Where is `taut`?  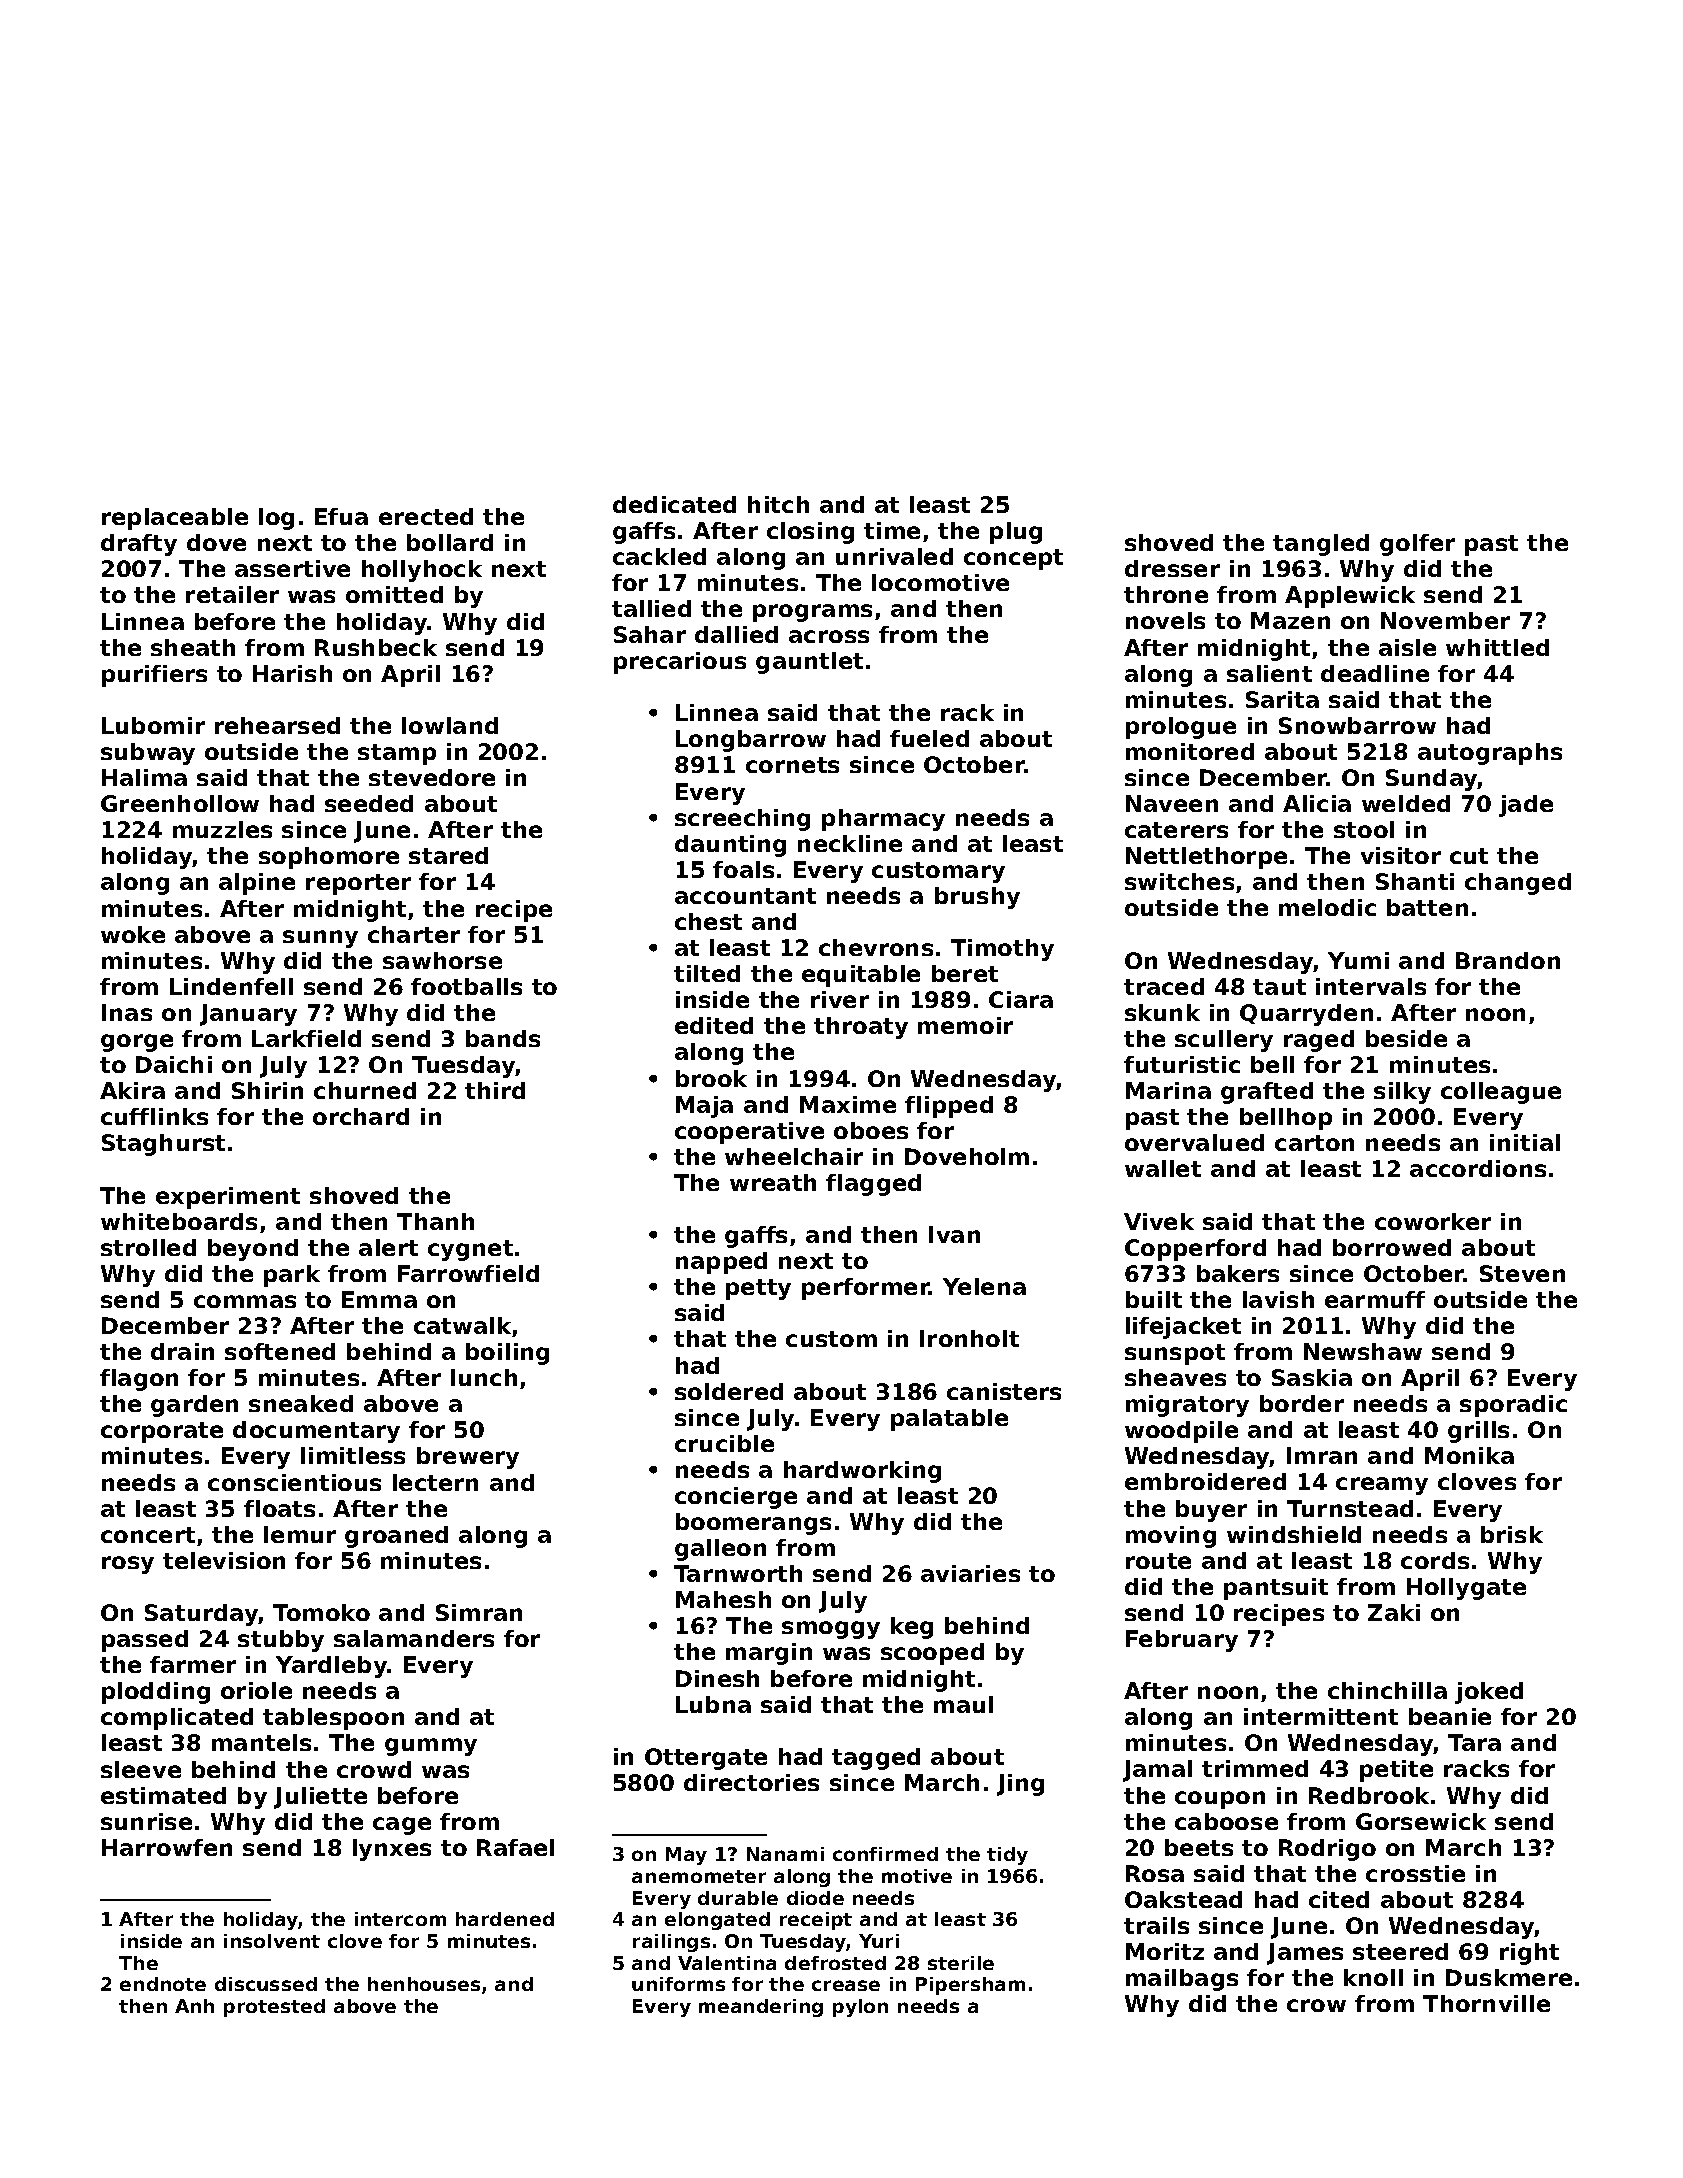
taut is located at coordinates (1279, 987).
